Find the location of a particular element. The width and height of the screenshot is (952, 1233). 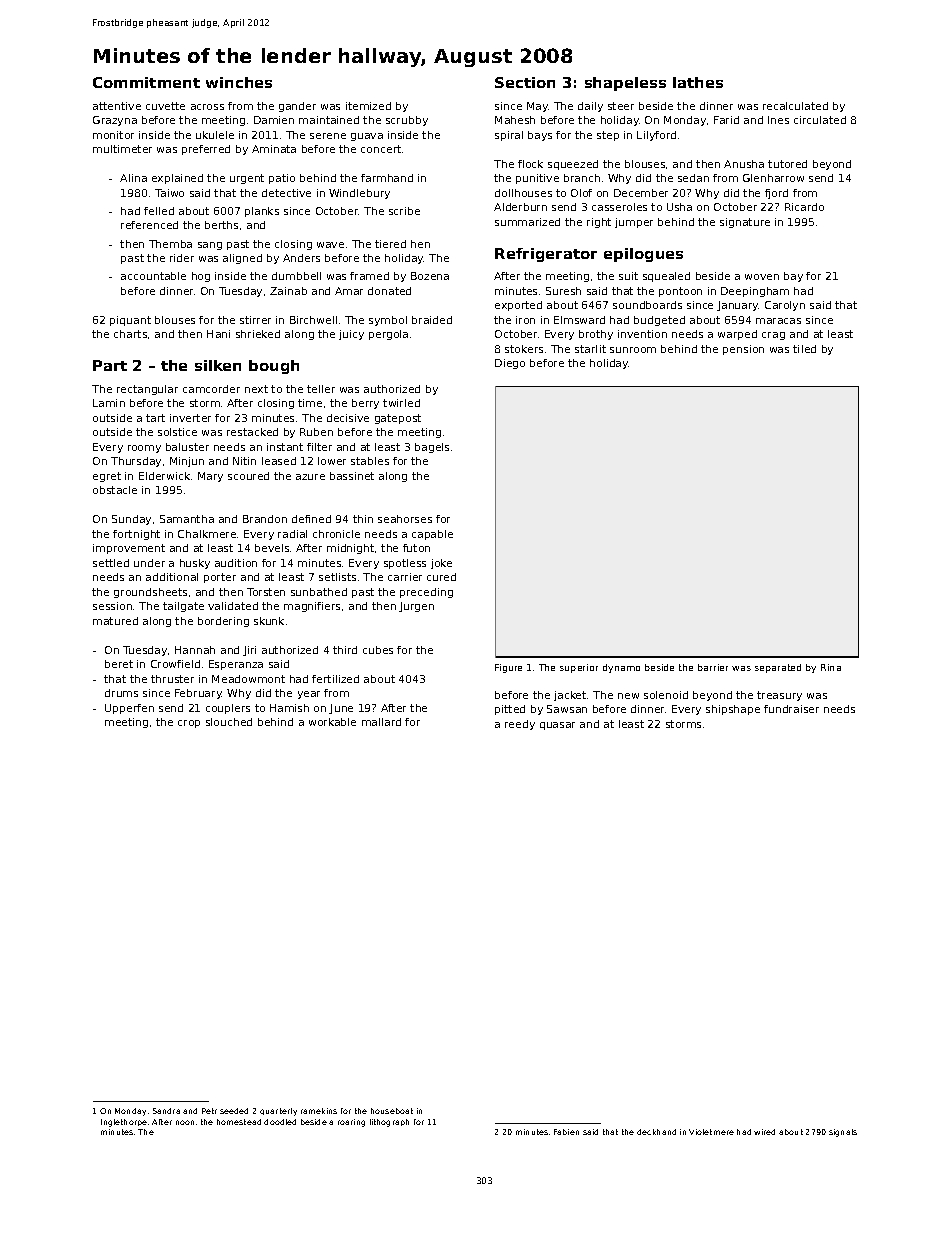

pension is located at coordinates (743, 350).
